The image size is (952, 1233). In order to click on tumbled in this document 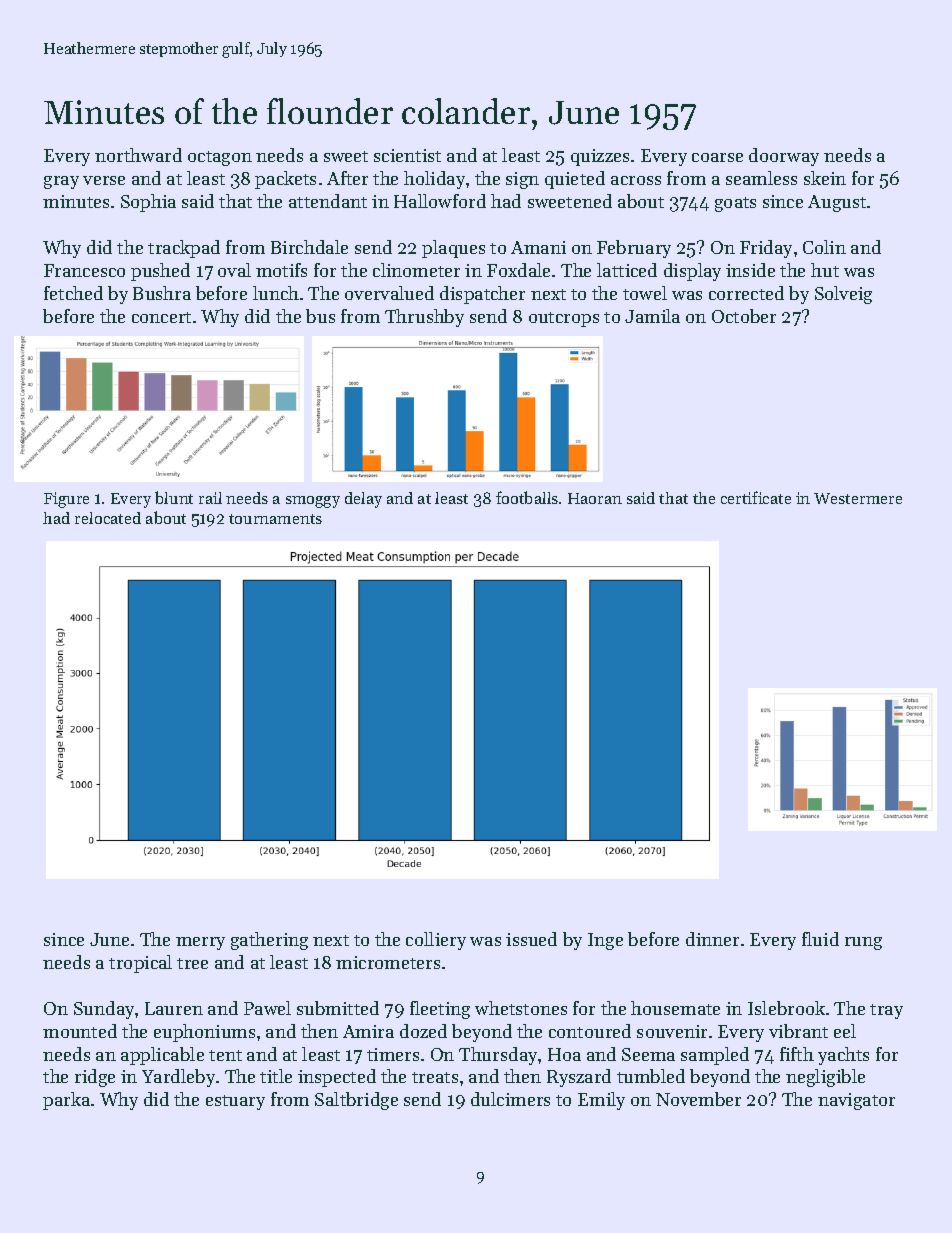, I will do `click(651, 1076)`.
